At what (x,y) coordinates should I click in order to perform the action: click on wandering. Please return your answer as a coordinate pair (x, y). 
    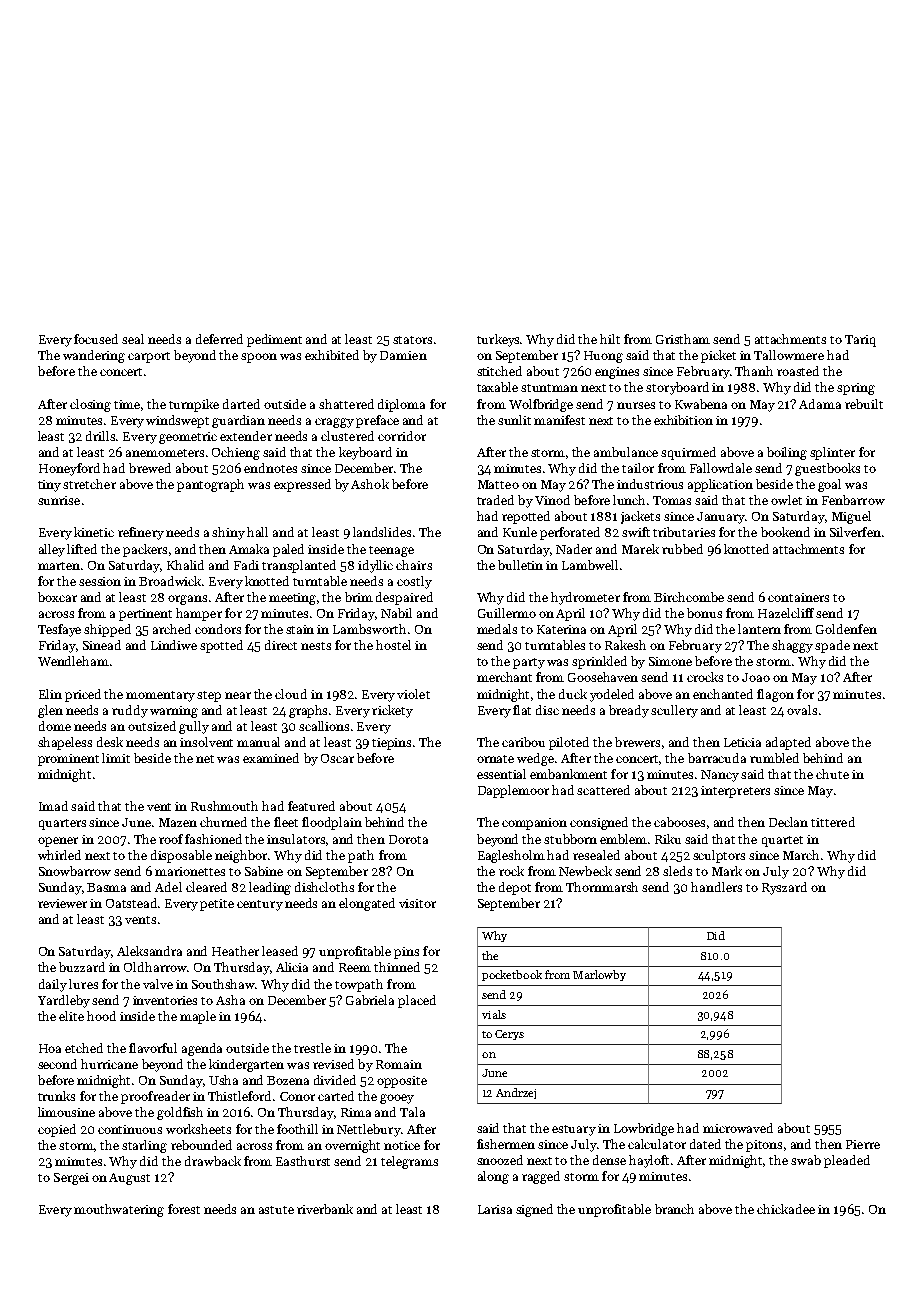
    Looking at the image, I should click on (94, 356).
